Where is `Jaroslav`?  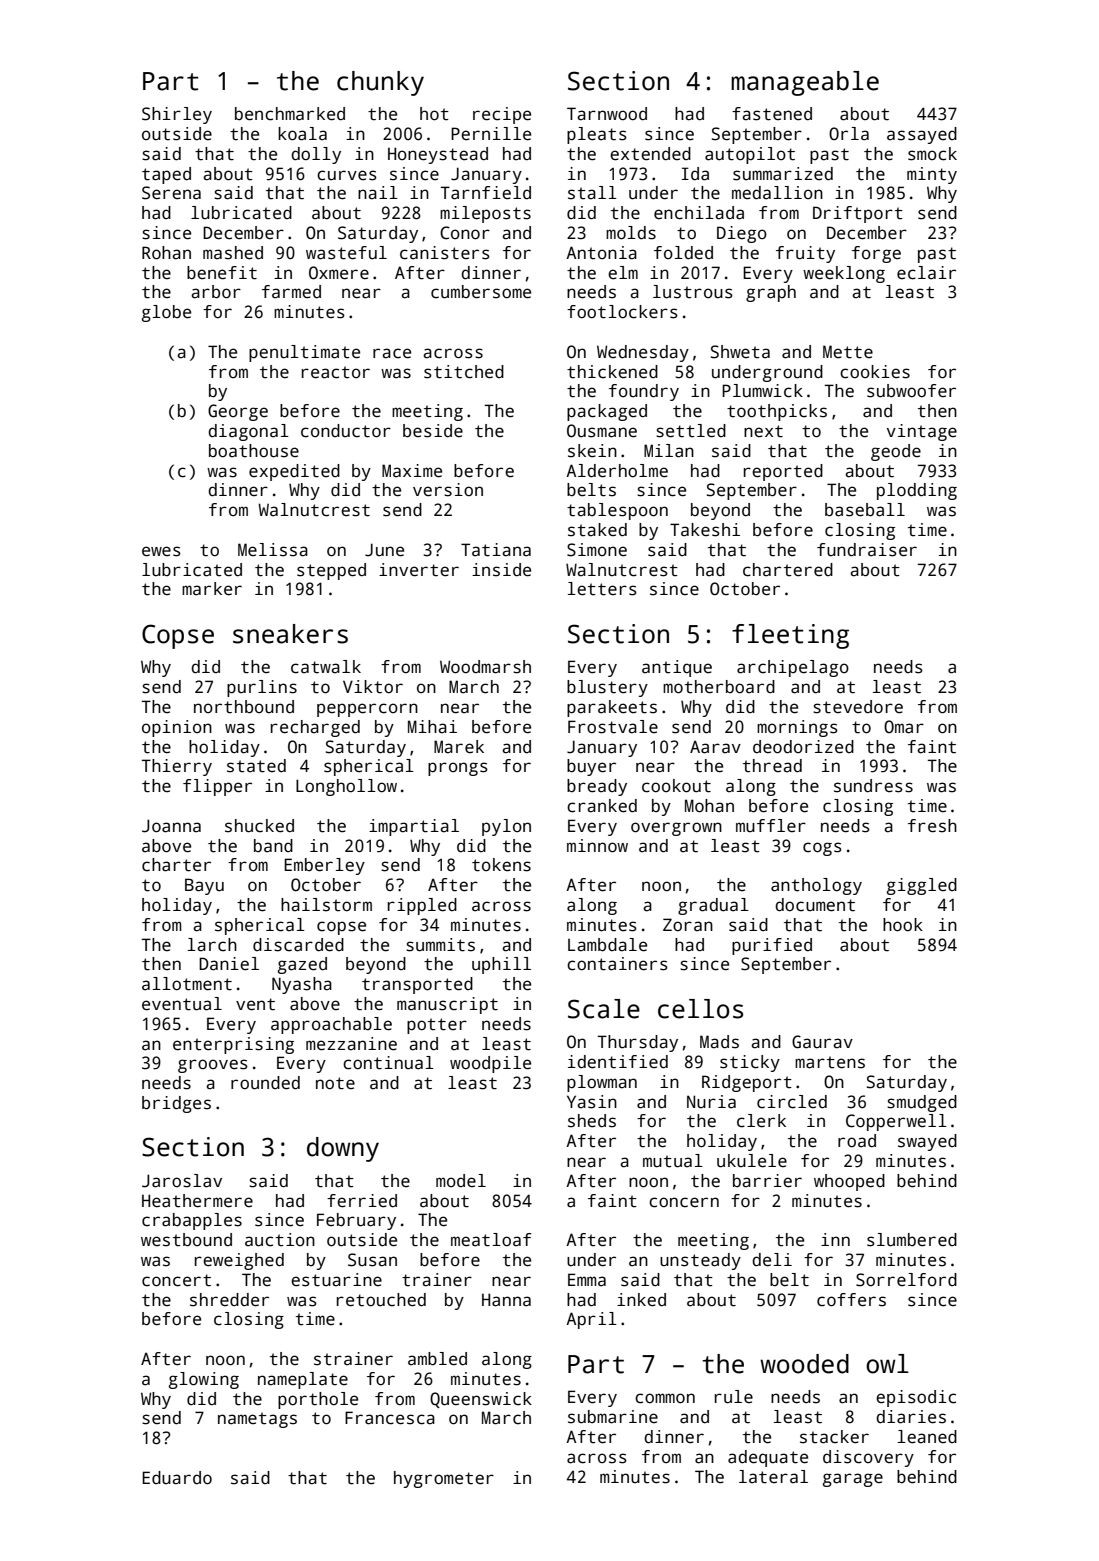 Jaroslav is located at coordinates (182, 1181).
